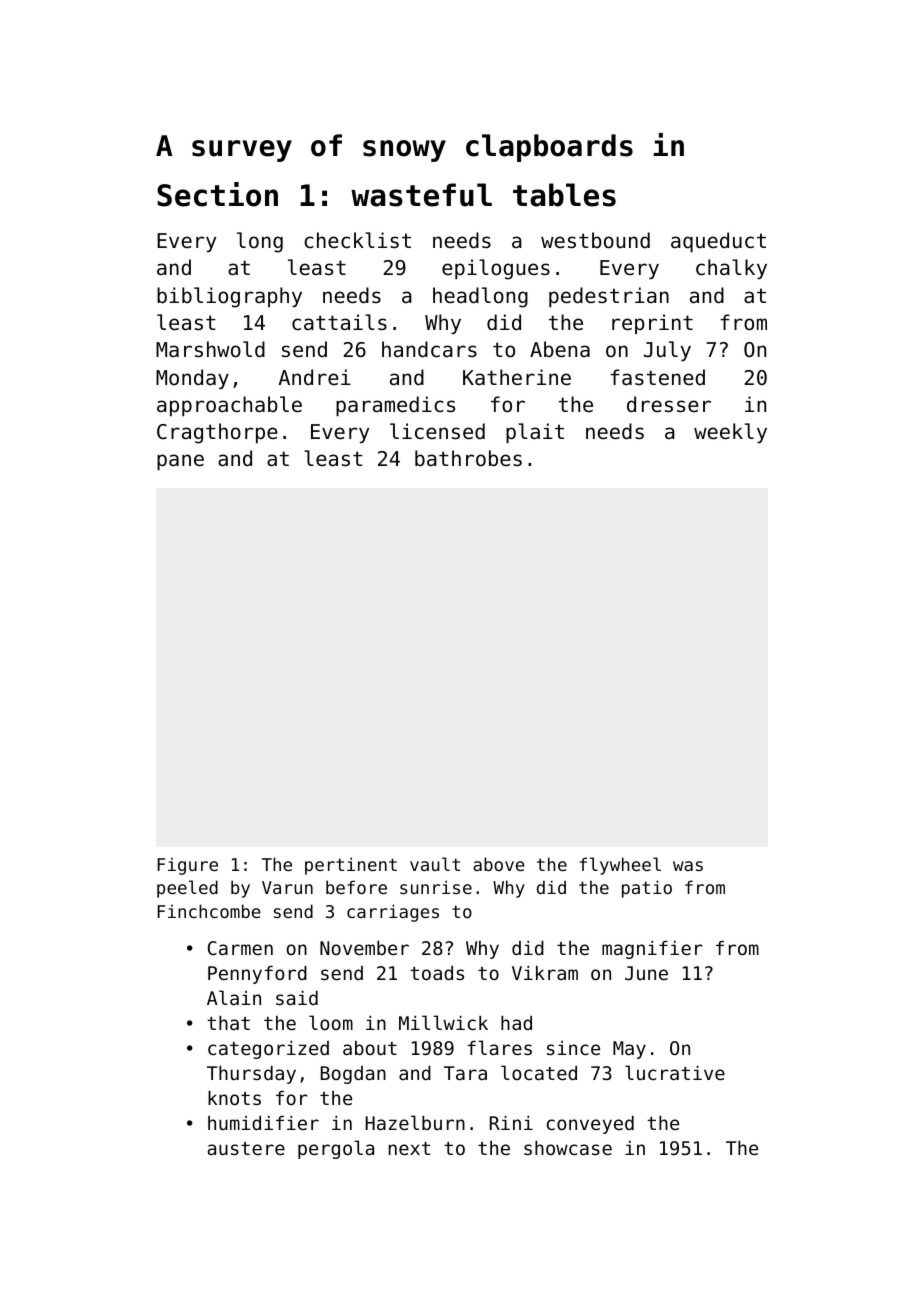 The image size is (924, 1311). I want to click on vault, so click(435, 864).
